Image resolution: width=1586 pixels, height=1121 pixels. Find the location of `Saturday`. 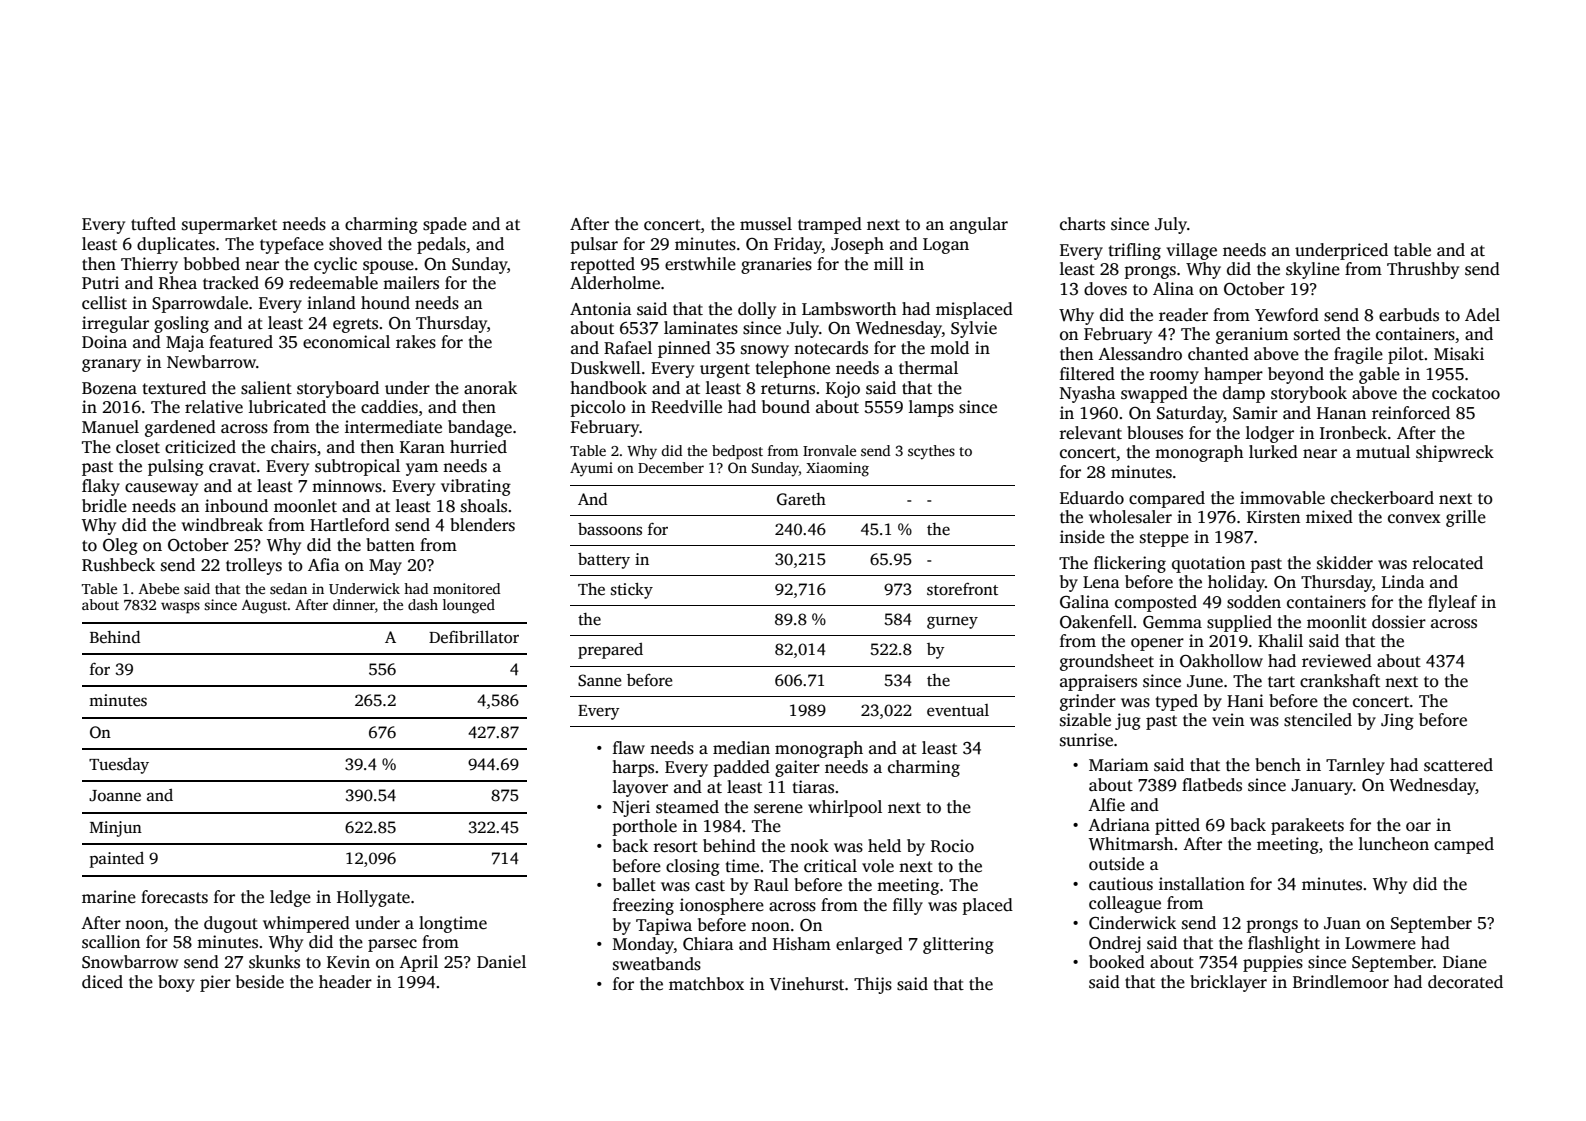

Saturday is located at coordinates (1190, 414).
